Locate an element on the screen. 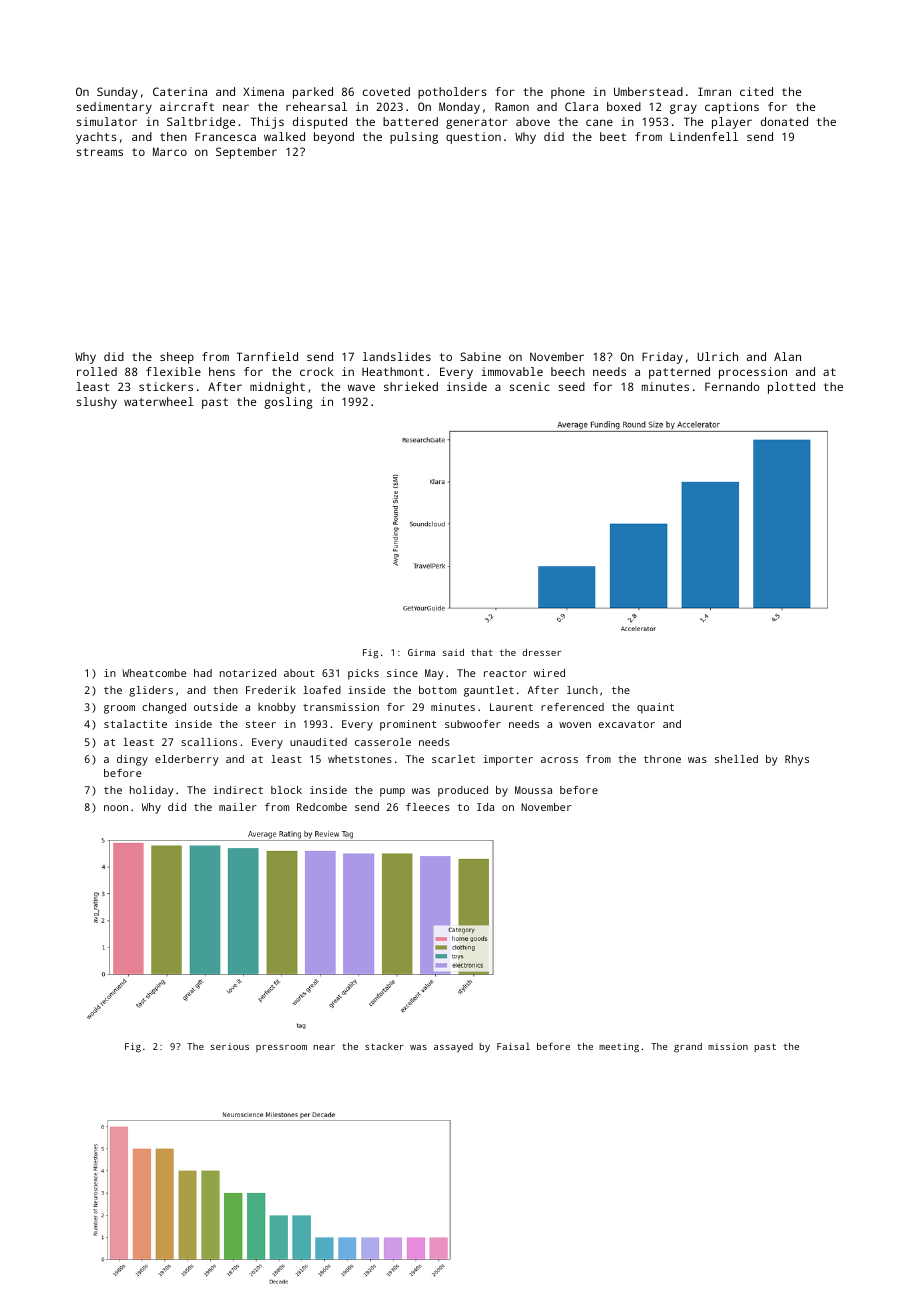 This screenshot has height=1308, width=924. streams is located at coordinates (99, 152).
